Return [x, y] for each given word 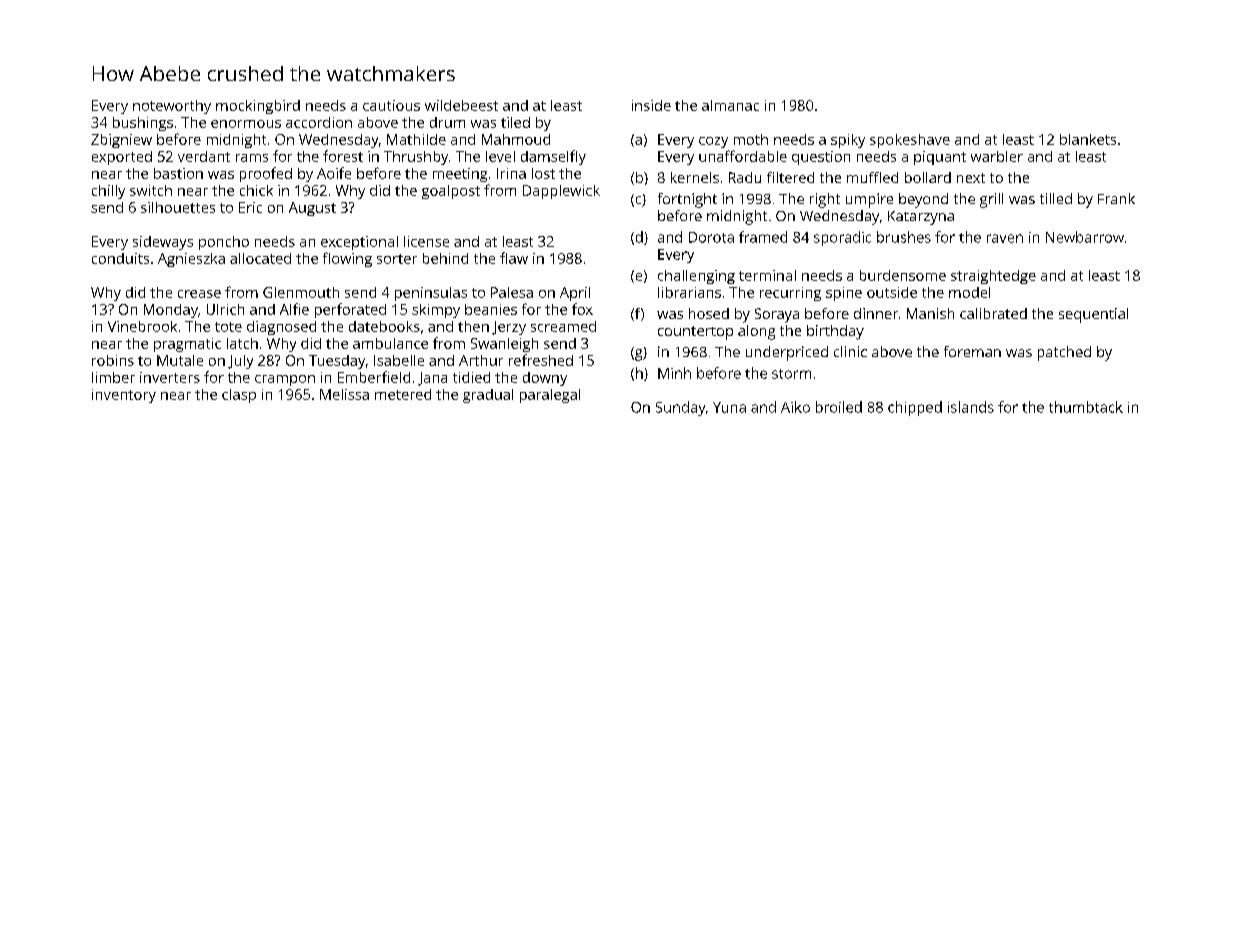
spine [844, 294]
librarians [689, 292]
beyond [923, 200]
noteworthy [172, 107]
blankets [1088, 139]
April [575, 294]
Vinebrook [142, 326]
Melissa [344, 394]
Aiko [795, 407]
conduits [120, 258]
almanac [730, 105]
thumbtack [1086, 407]
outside [892, 292]
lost [543, 173]
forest [343, 156]
